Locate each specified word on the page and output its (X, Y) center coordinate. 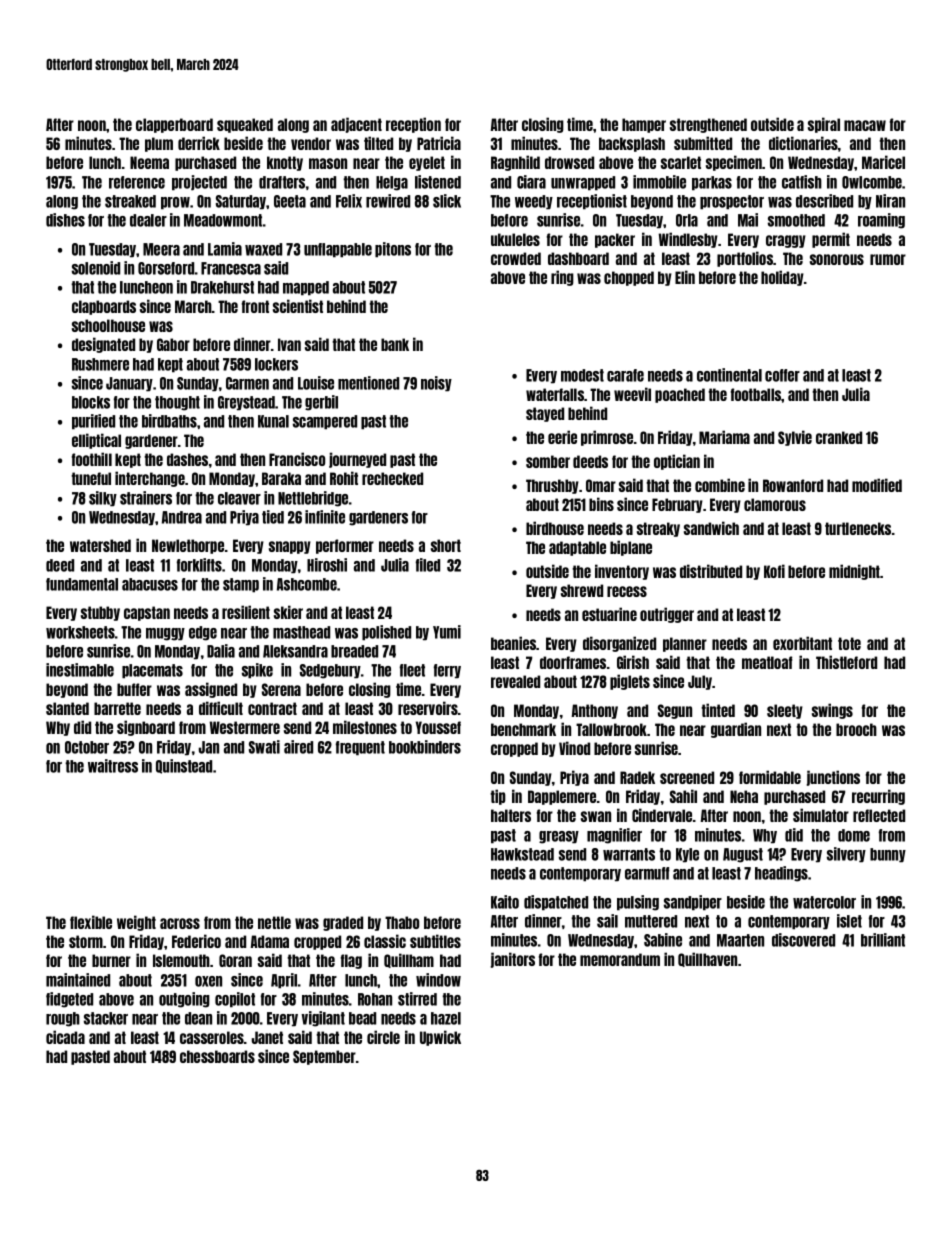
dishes (65, 220)
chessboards (217, 1056)
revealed (515, 681)
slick (447, 201)
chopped (629, 278)
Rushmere (100, 364)
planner (685, 644)
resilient (246, 612)
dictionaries (803, 143)
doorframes (573, 662)
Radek (637, 777)
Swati (264, 747)
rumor (888, 259)
